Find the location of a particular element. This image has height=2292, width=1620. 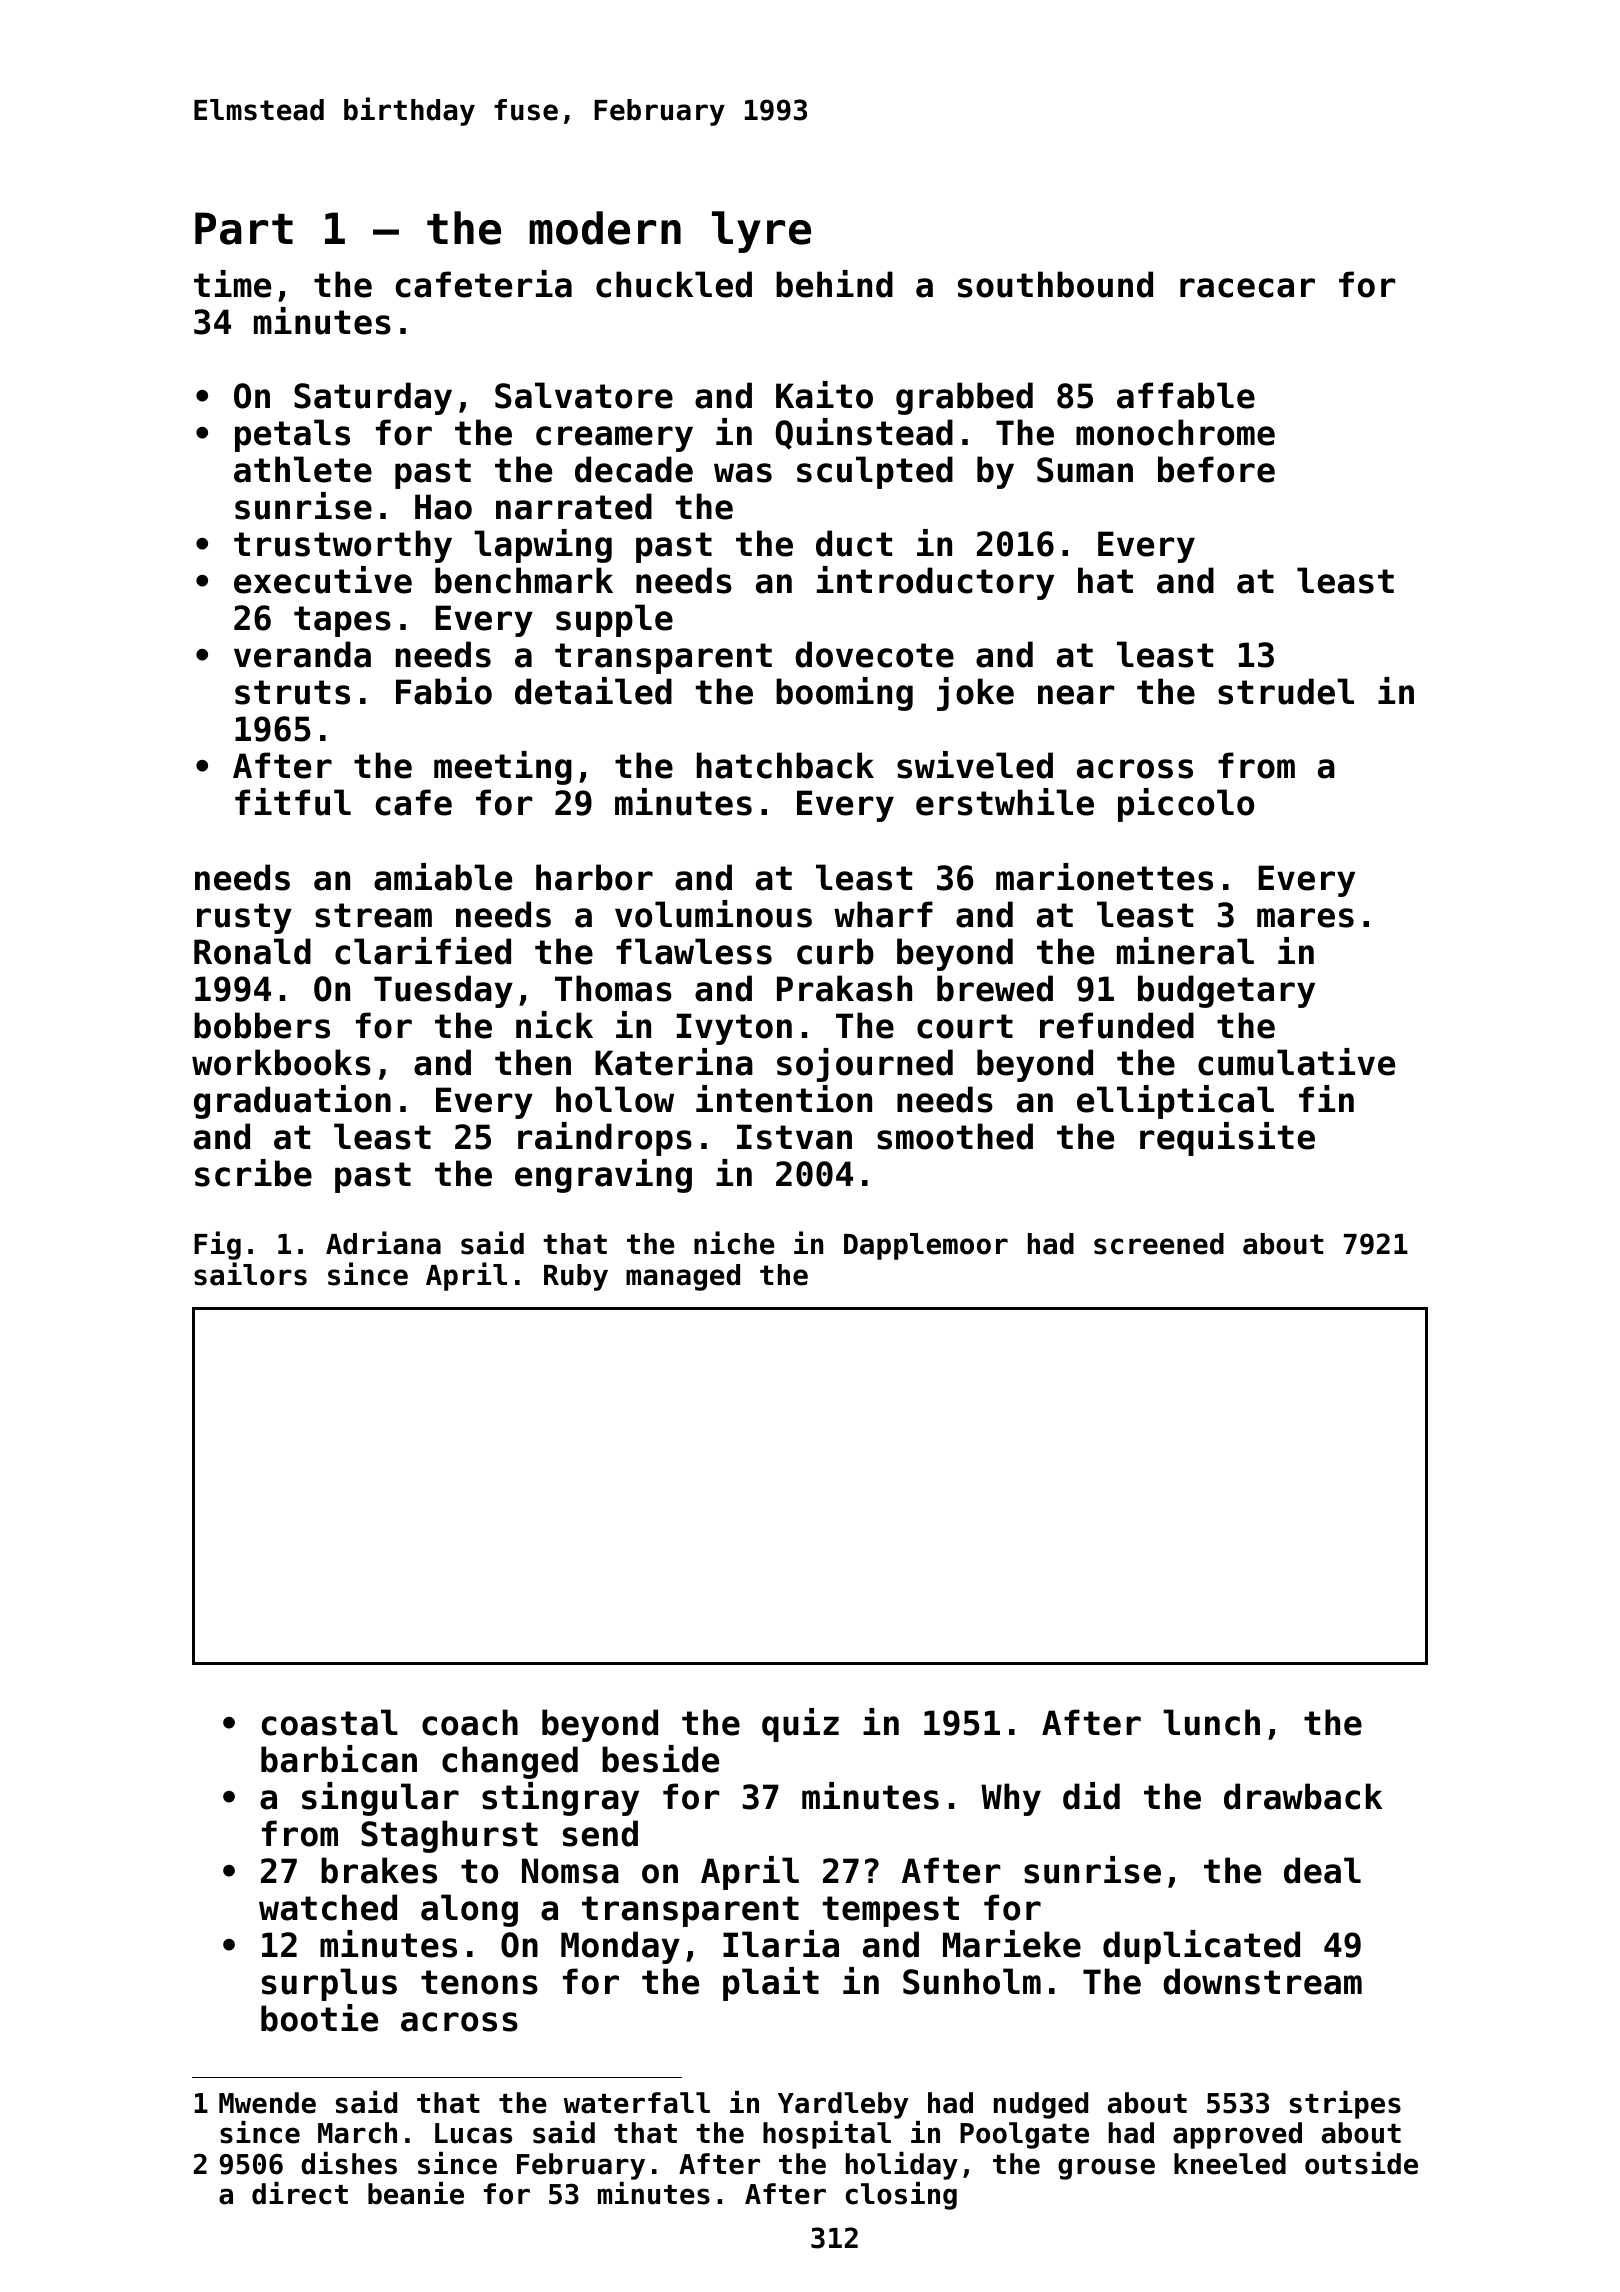

Monday is located at coordinates (620, 1947).
